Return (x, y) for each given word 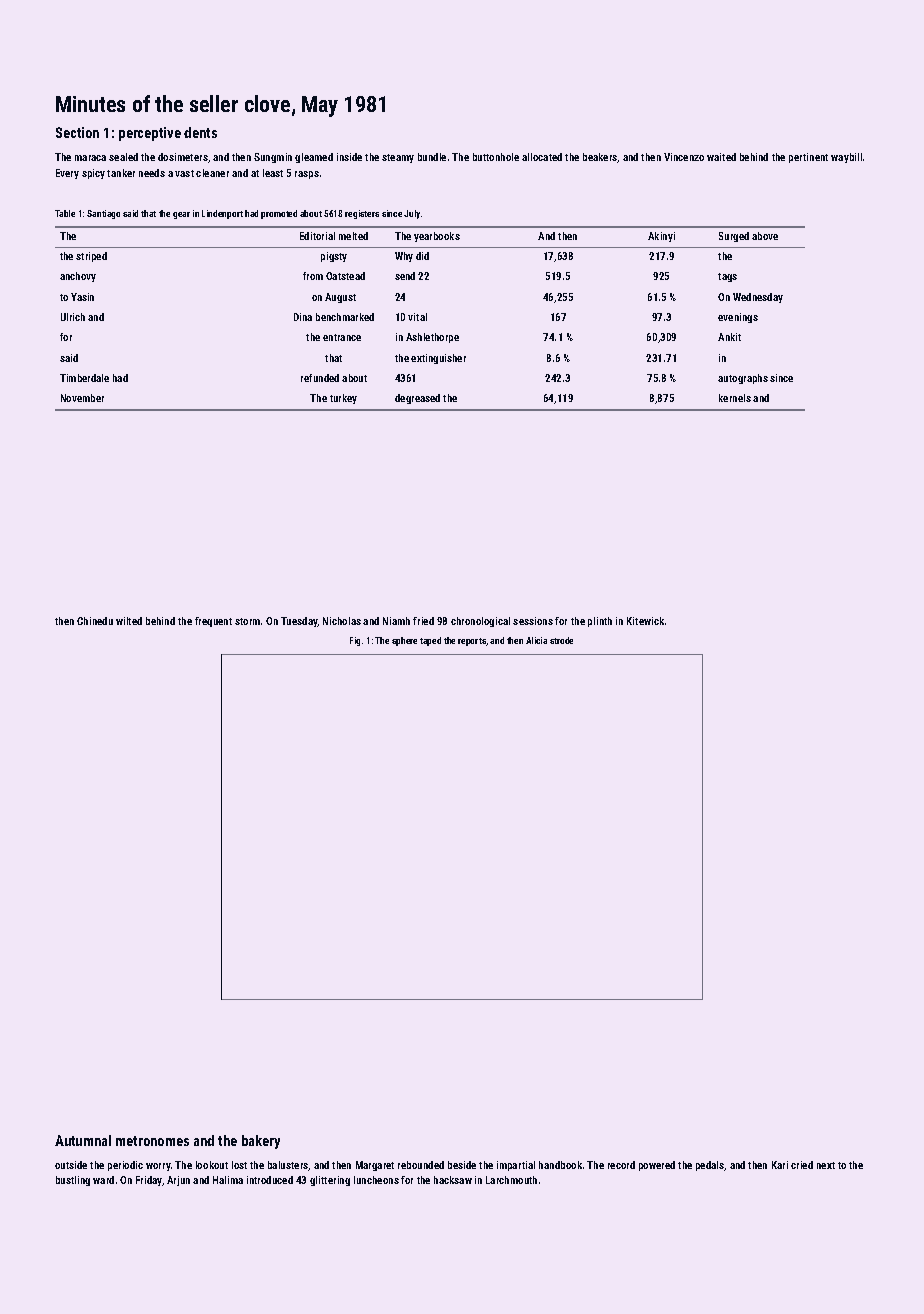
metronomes (152, 1141)
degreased (417, 399)
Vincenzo (684, 157)
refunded (320, 378)
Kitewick (645, 621)
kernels (735, 398)
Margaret (375, 1166)
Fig (355, 641)
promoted (279, 214)
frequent (213, 622)
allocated (542, 157)
